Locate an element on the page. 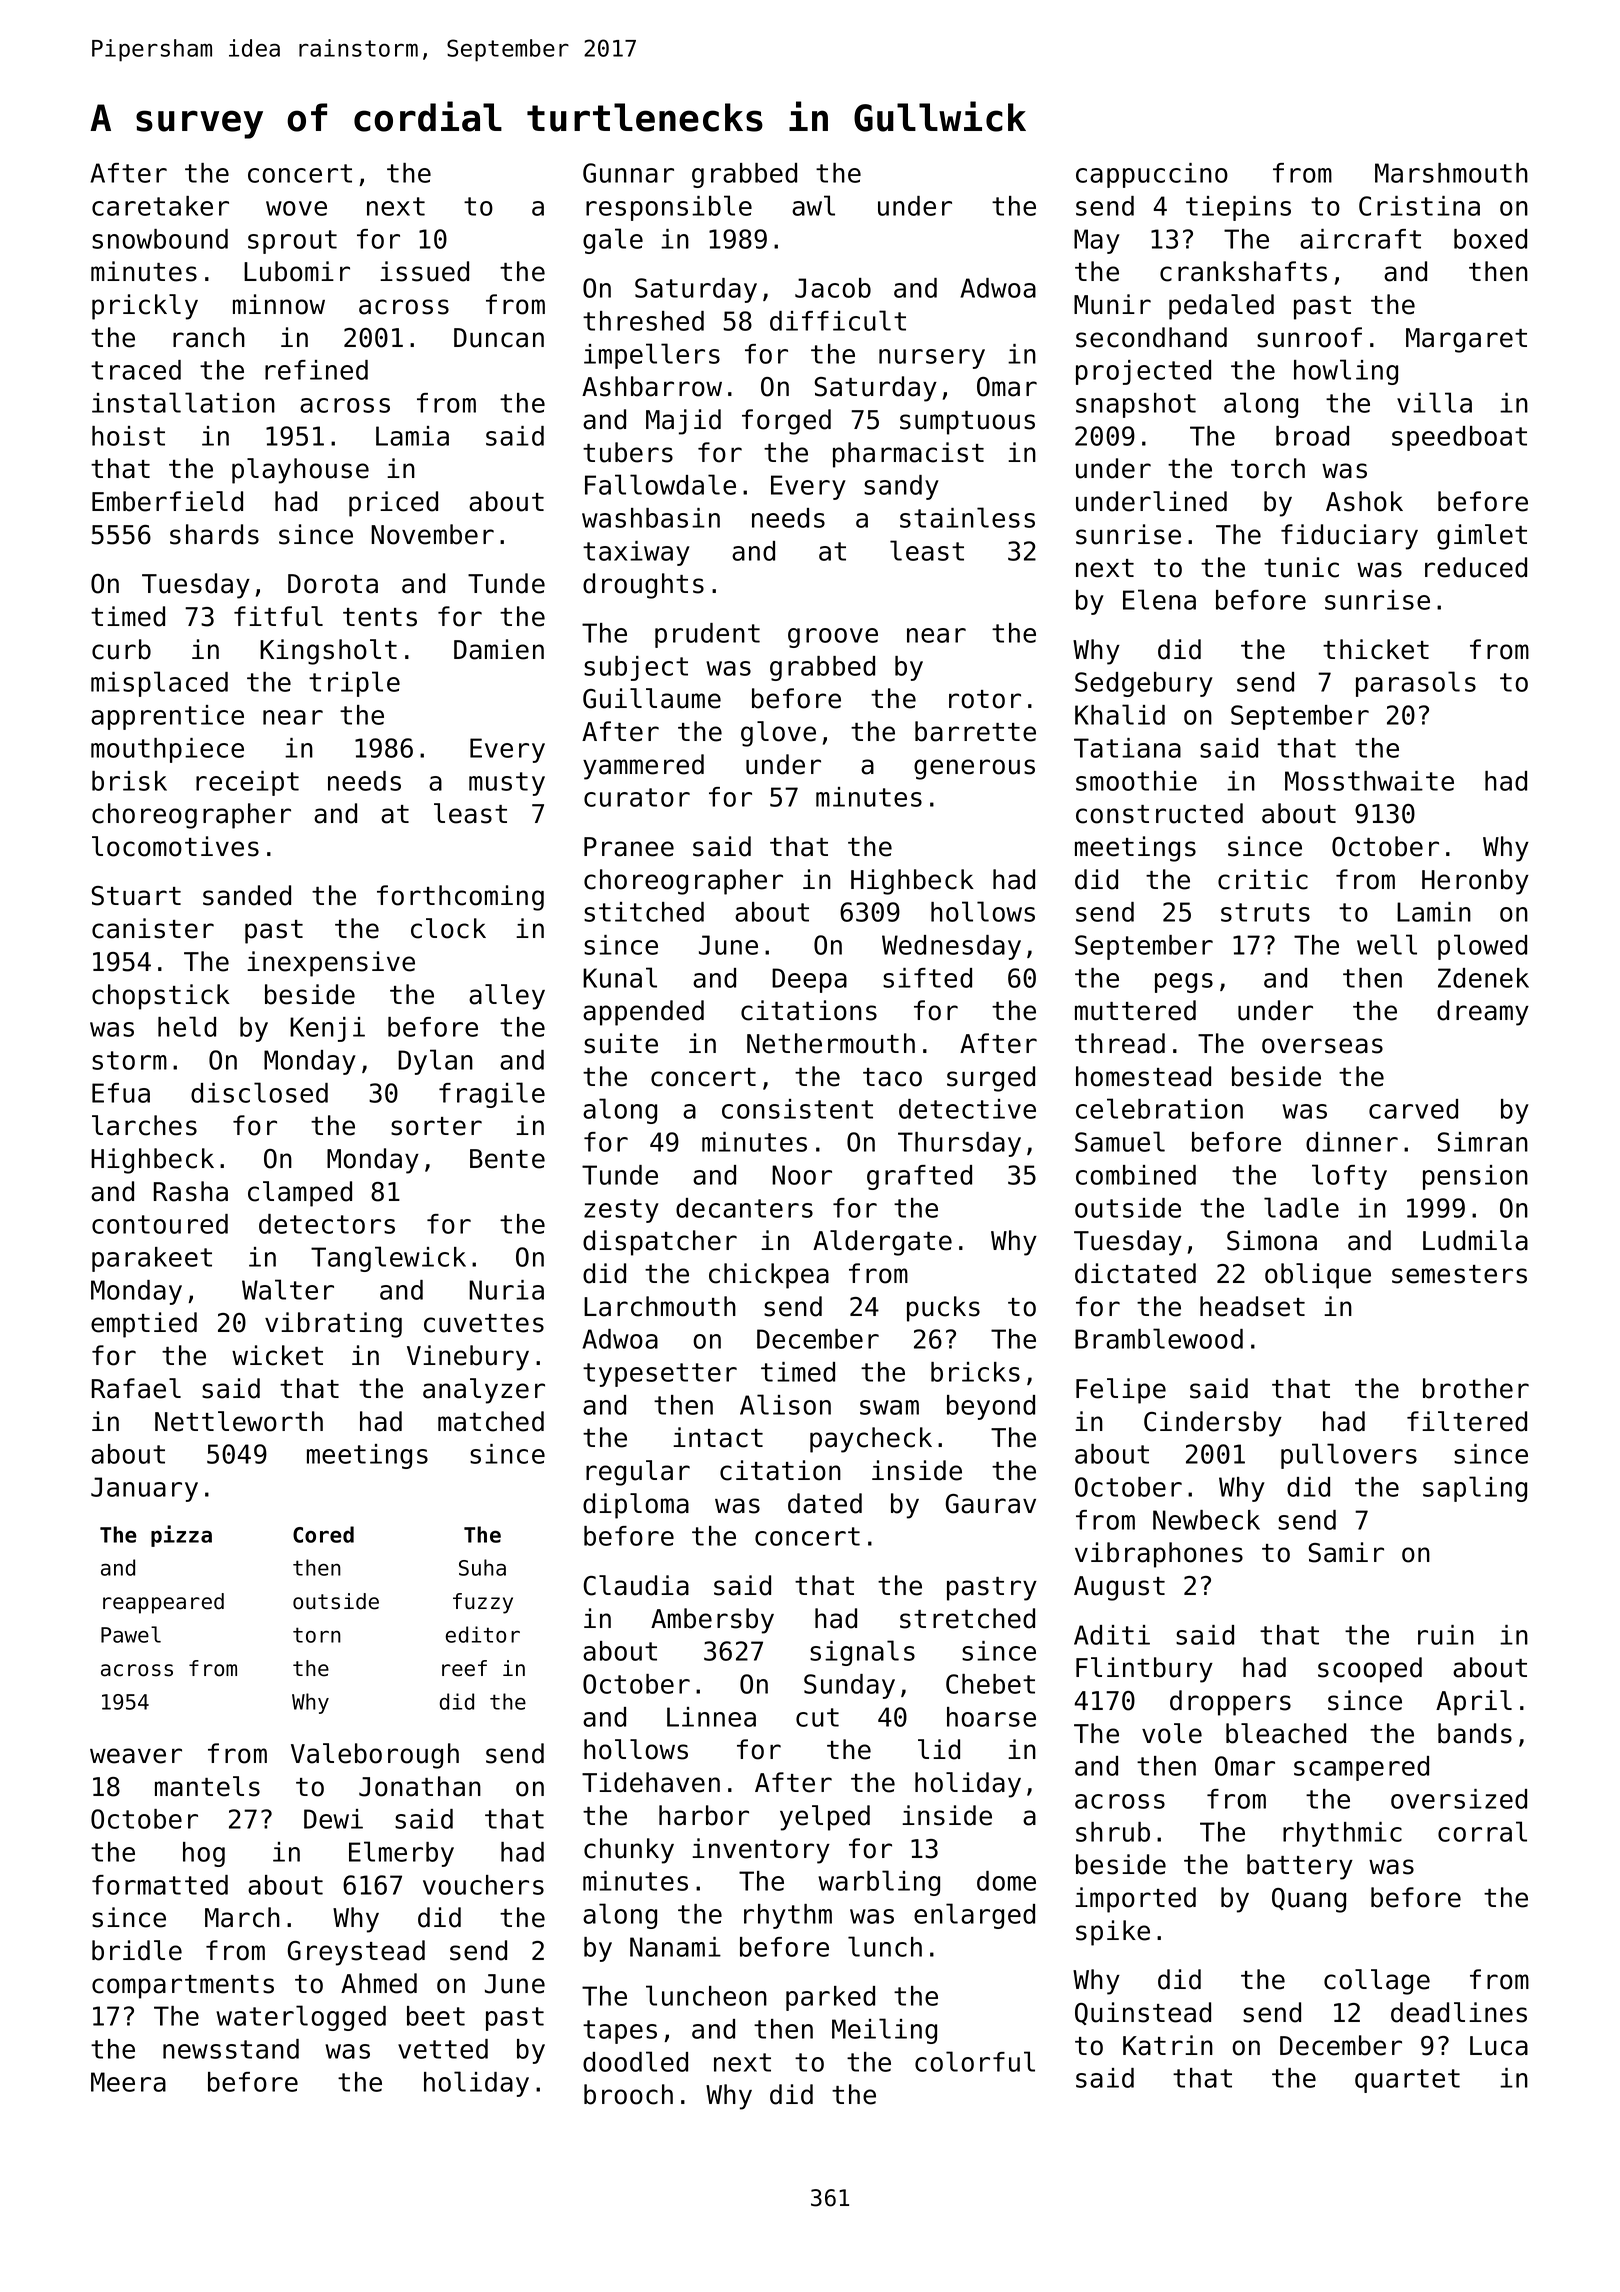 This image has width=1620, height=2292. filtered is located at coordinates (1467, 1421).
